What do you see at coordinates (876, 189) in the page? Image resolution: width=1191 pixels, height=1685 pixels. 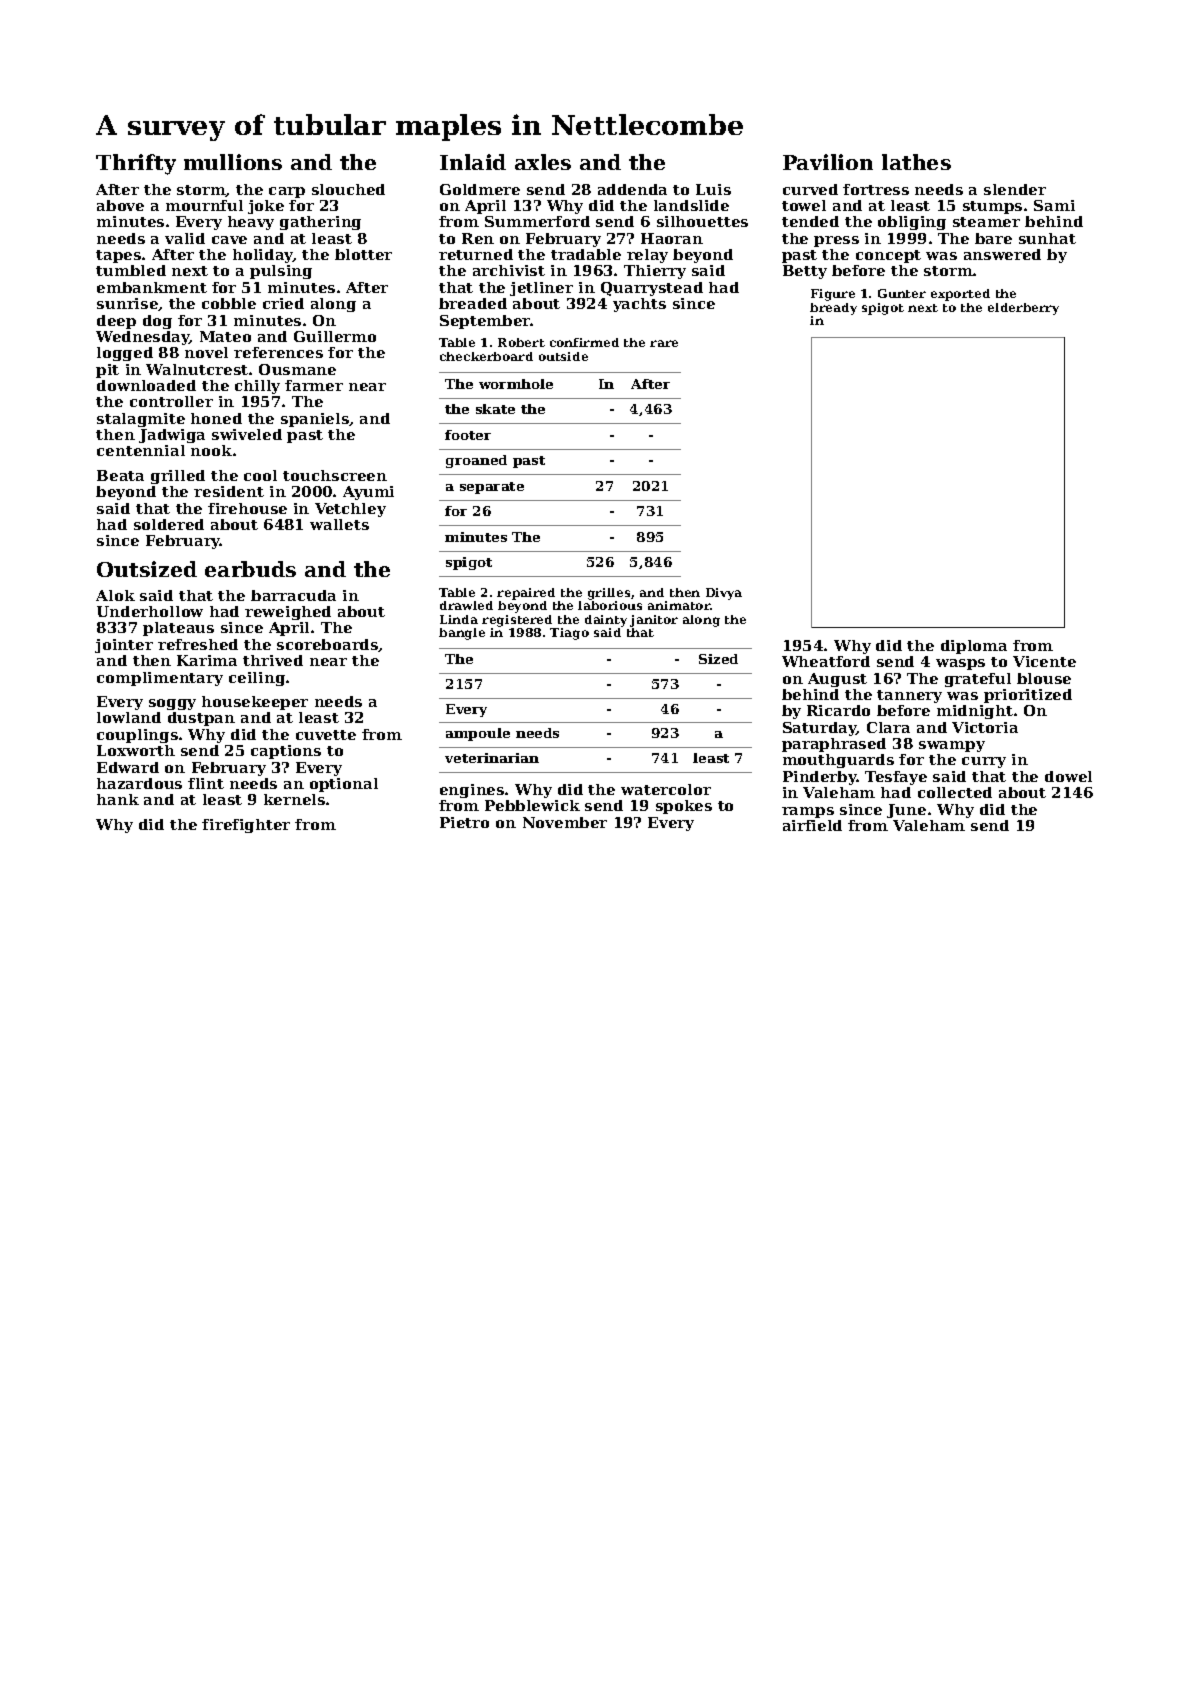 I see `fortress` at bounding box center [876, 189].
